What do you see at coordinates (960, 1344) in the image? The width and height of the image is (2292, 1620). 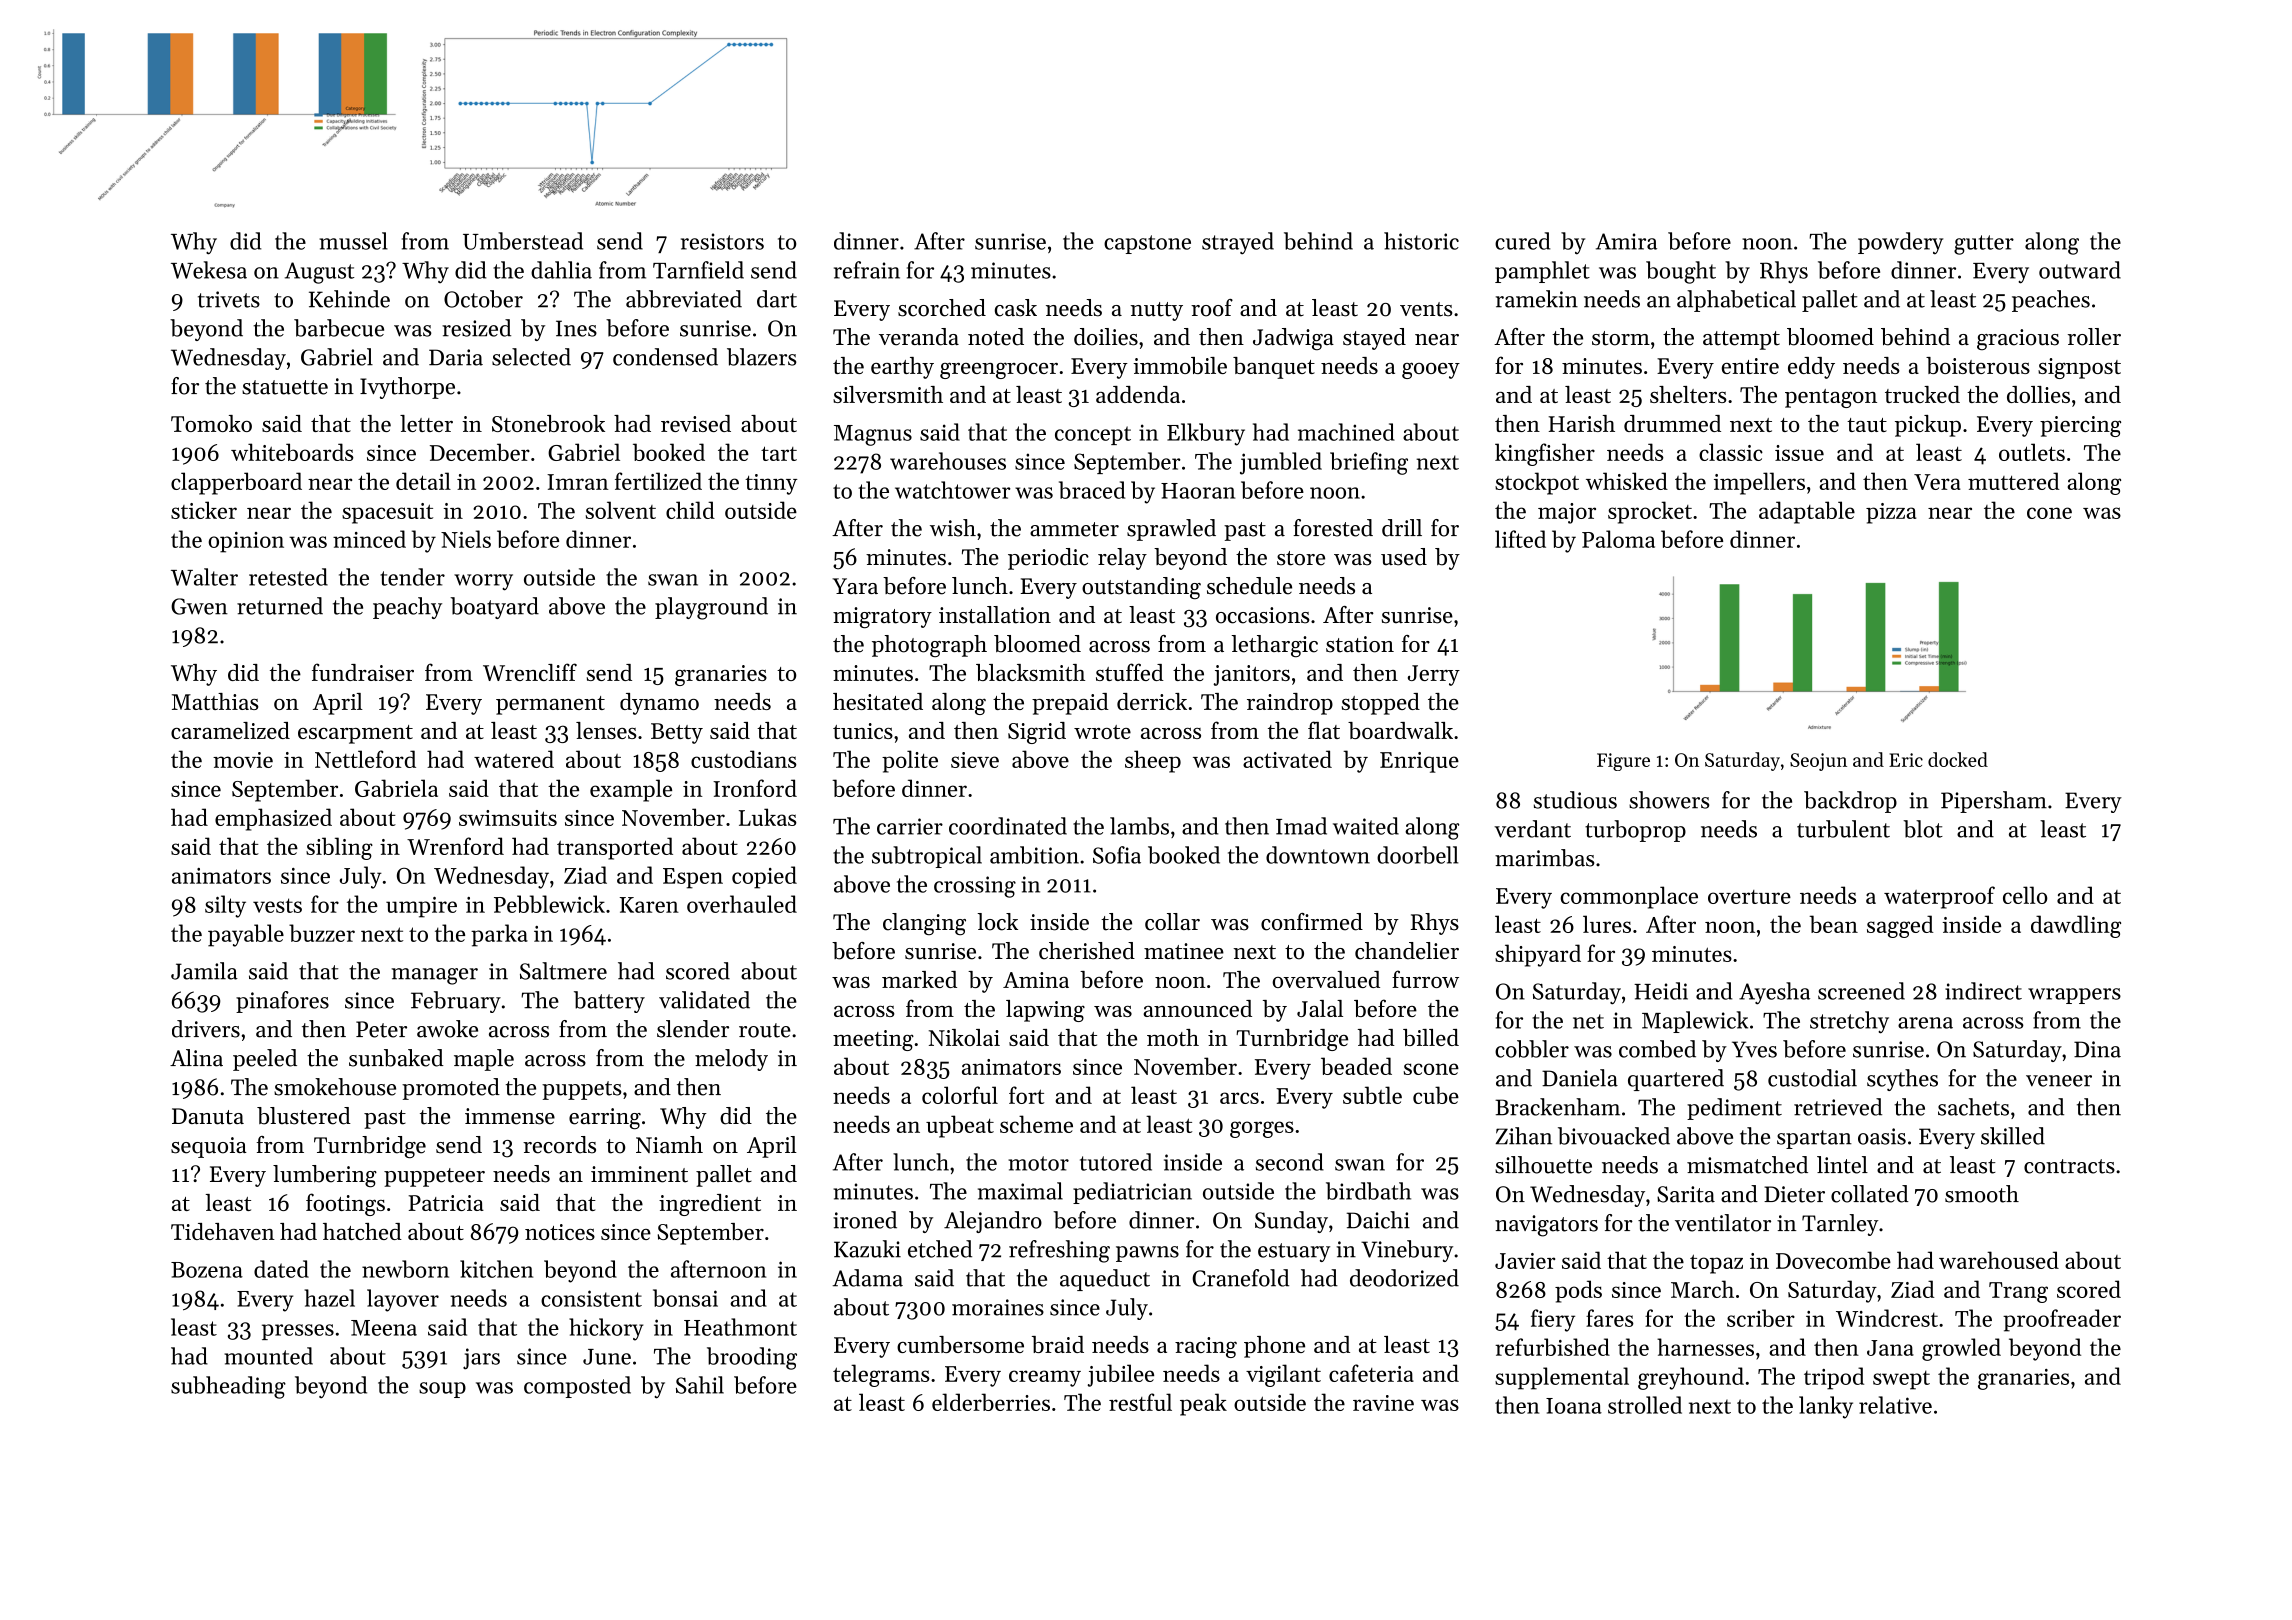 I see `cumbersome` at bounding box center [960, 1344].
